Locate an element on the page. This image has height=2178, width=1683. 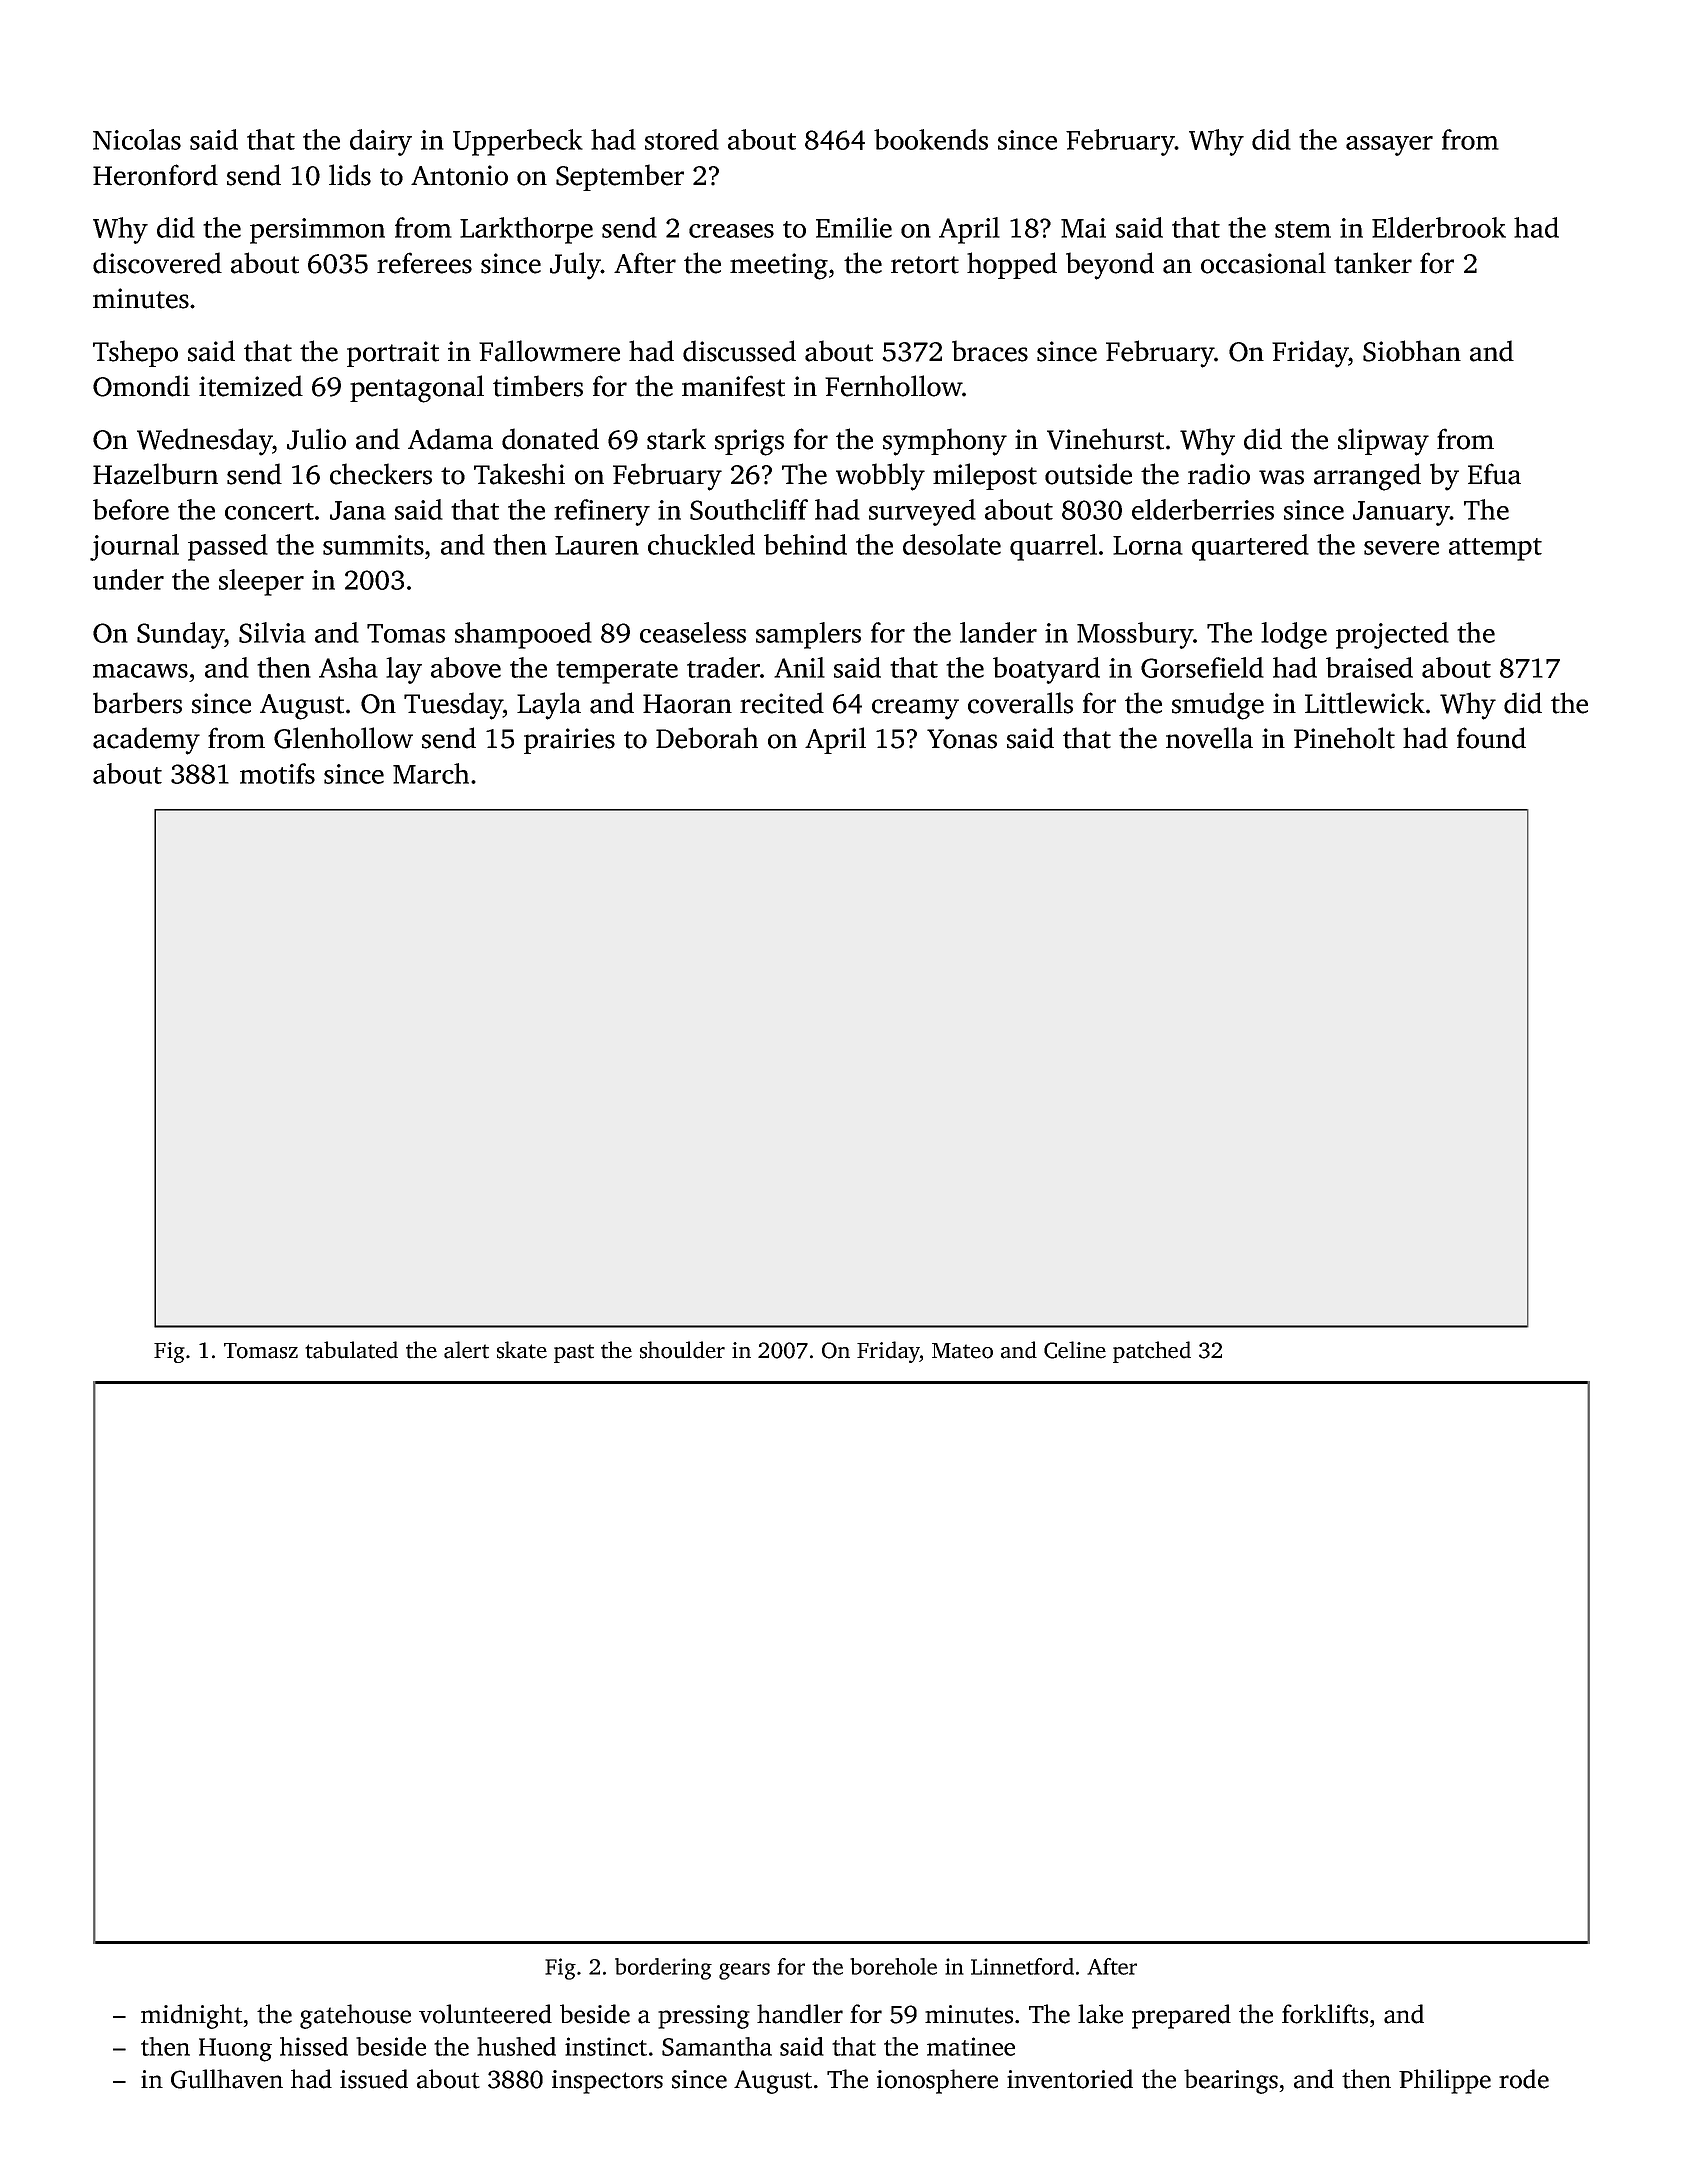
discovered is located at coordinates (157, 263).
